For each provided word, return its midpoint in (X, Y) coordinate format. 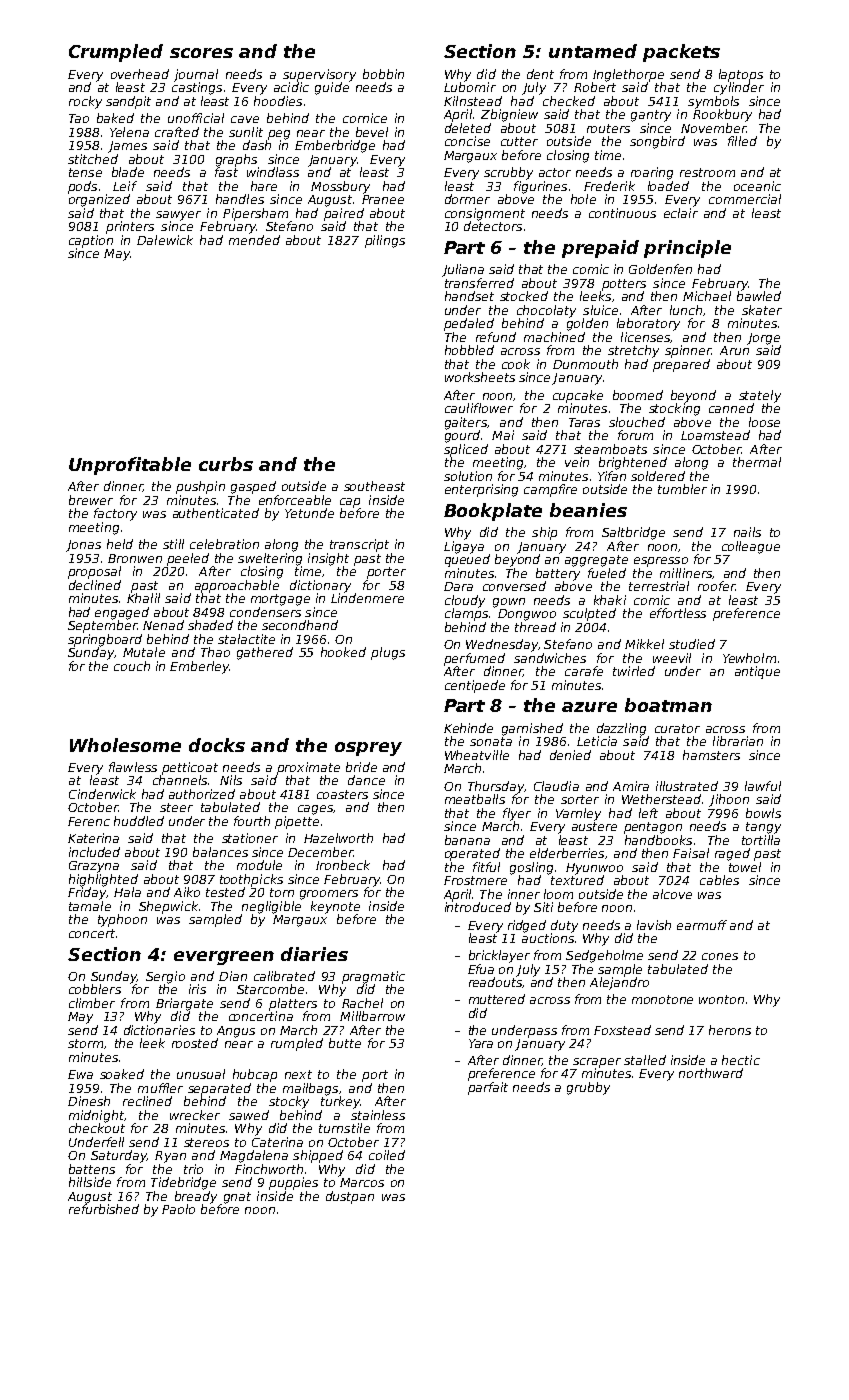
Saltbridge (633, 533)
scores (201, 53)
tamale (90, 906)
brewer (91, 500)
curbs (226, 464)
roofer (716, 586)
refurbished (104, 1209)
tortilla (761, 840)
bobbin (383, 74)
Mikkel (644, 644)
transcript (359, 545)
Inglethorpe (628, 75)
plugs (388, 653)
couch (132, 666)
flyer (517, 814)
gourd (462, 436)
